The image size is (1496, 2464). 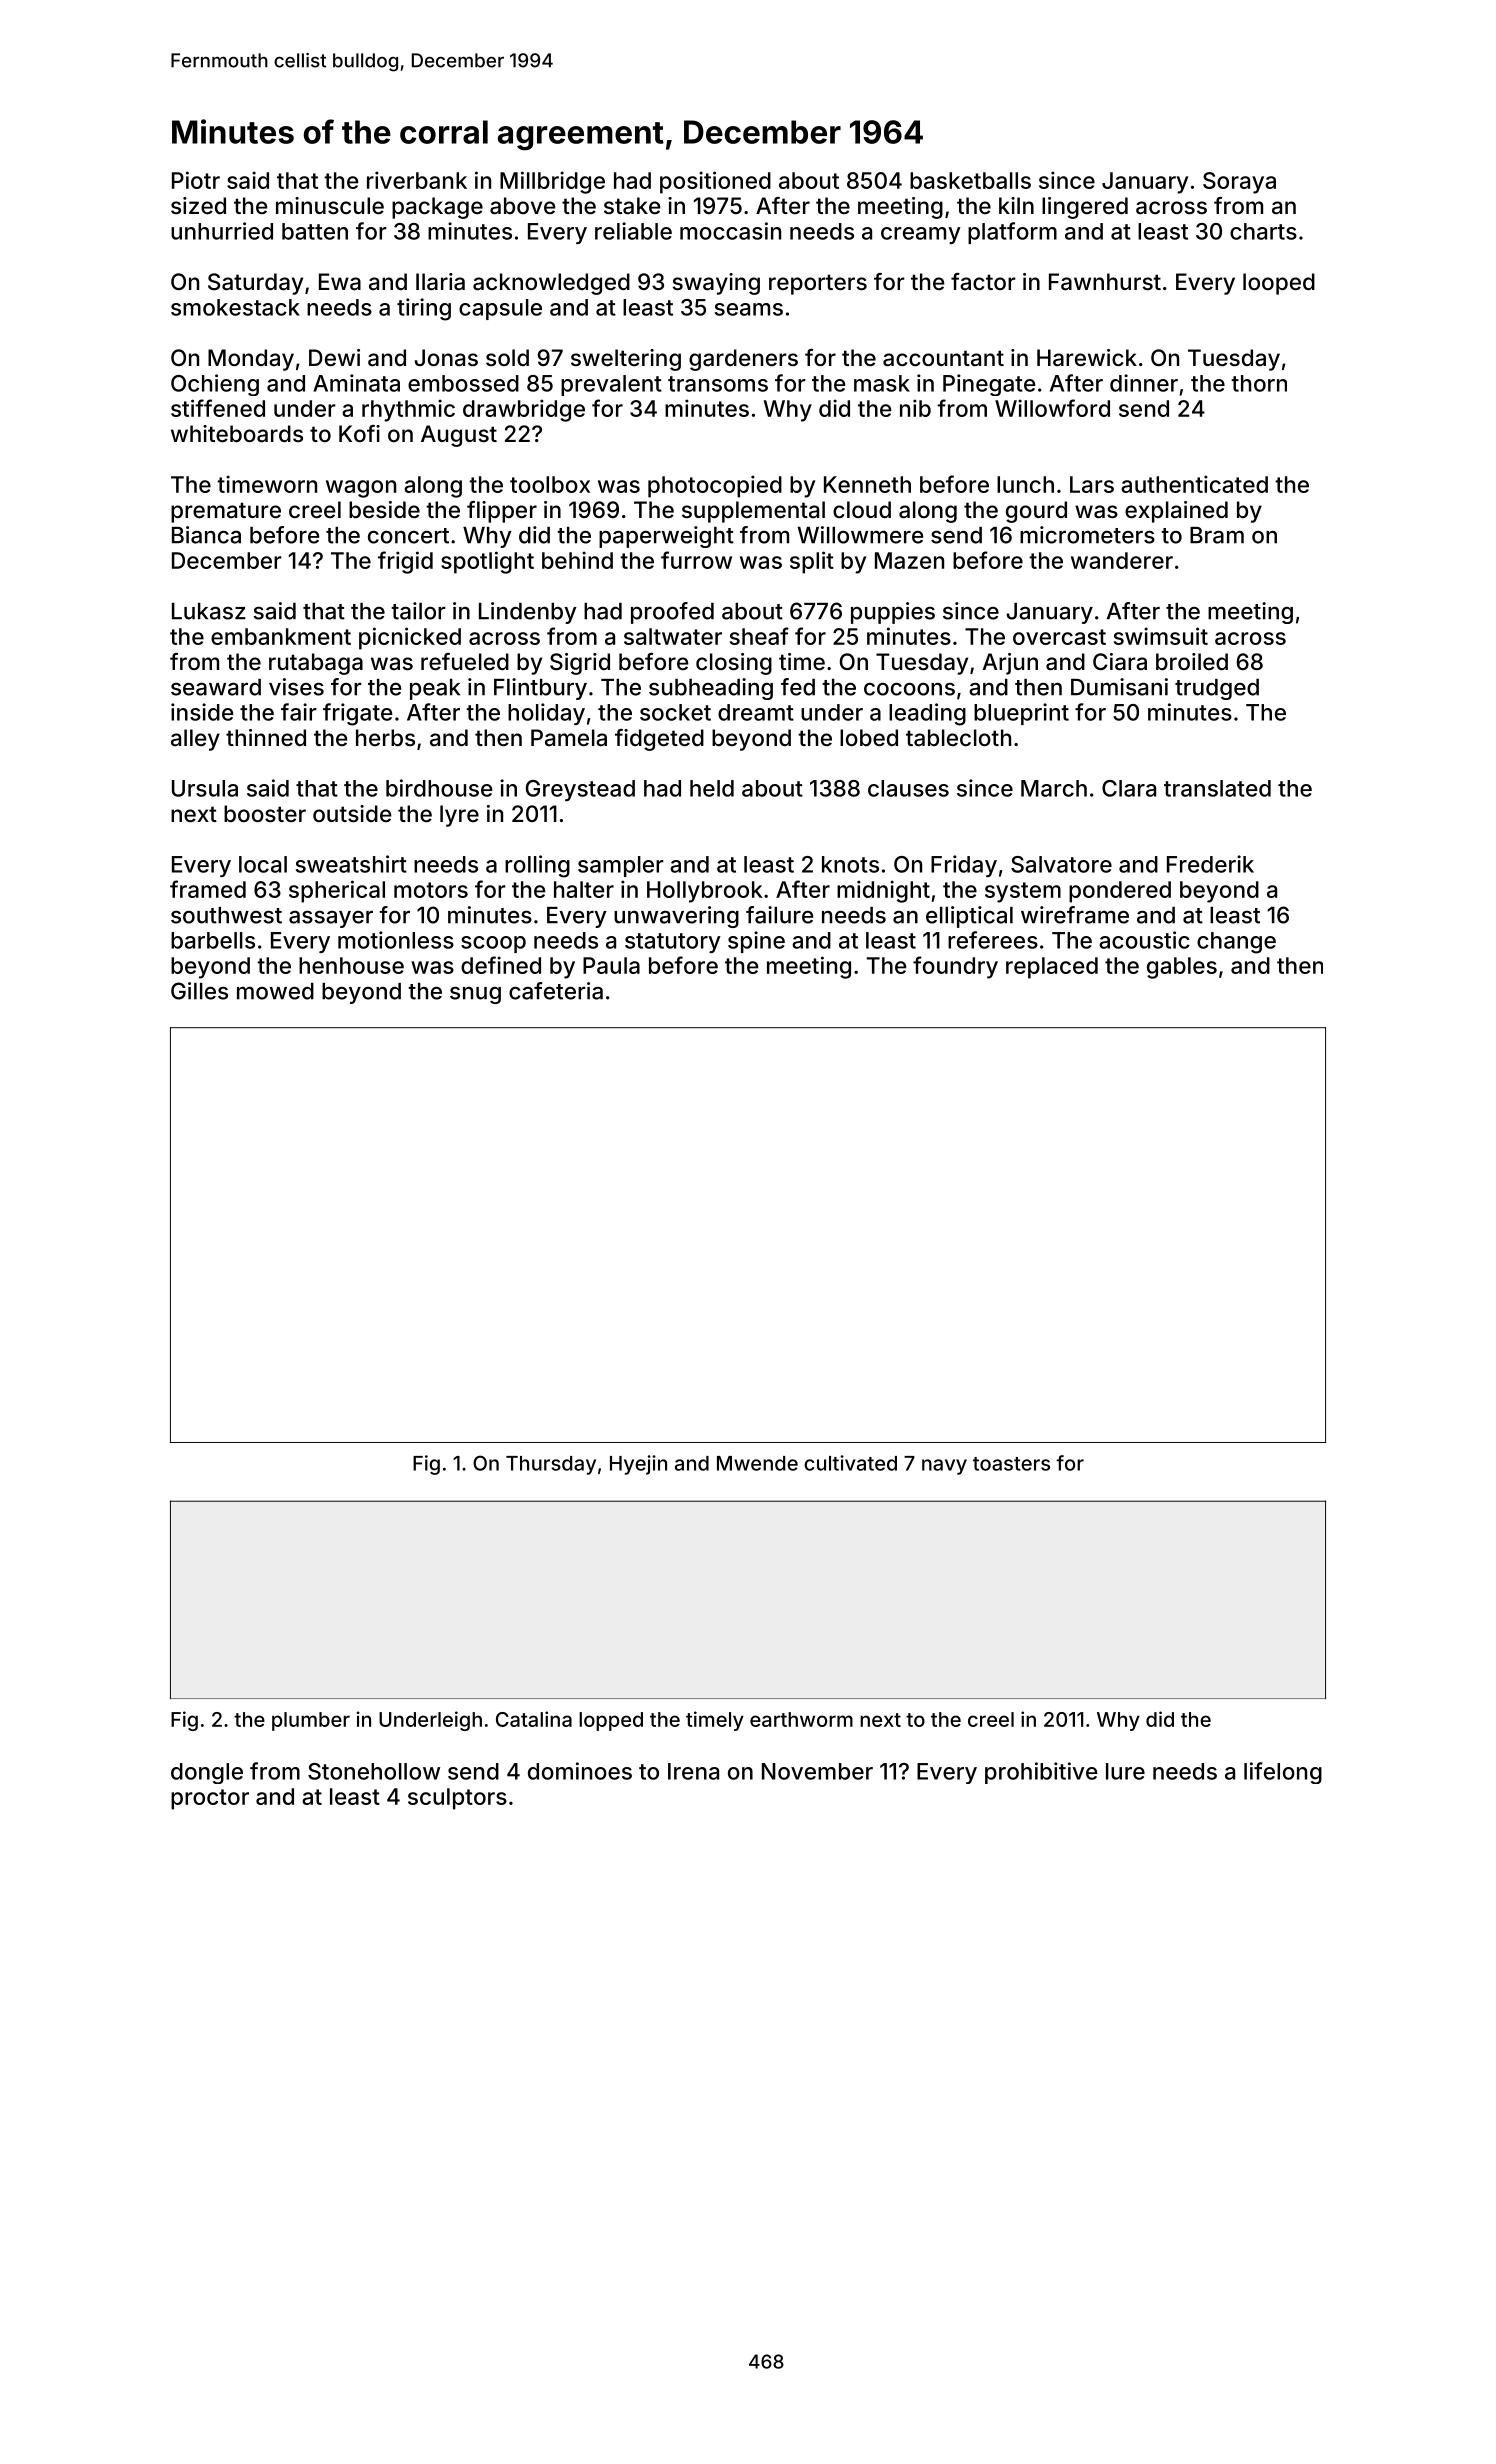 What do you see at coordinates (1054, 788) in the screenshot?
I see `March` at bounding box center [1054, 788].
